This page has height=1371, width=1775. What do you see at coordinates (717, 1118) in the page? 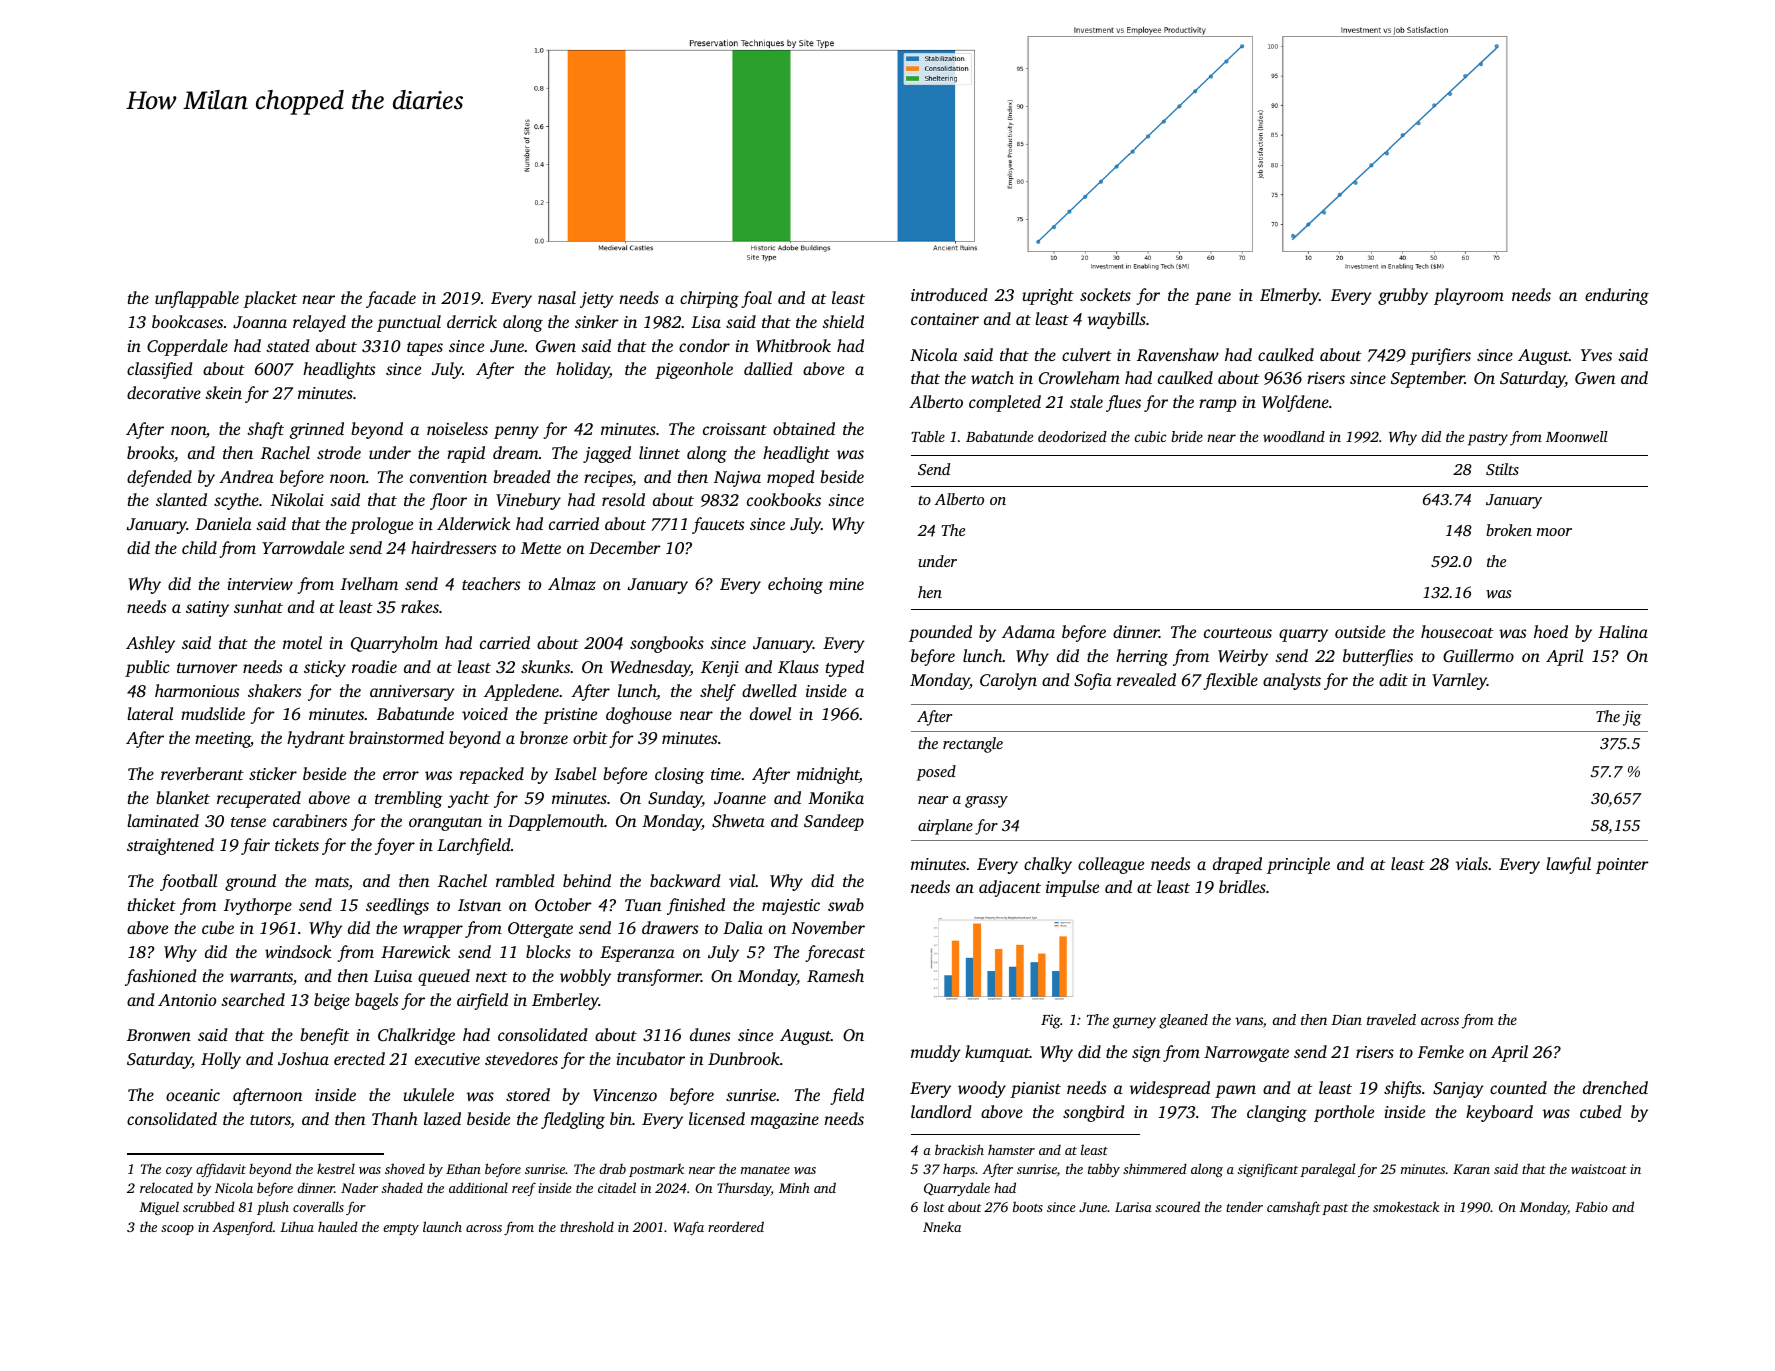
I see `licensed` at bounding box center [717, 1118].
